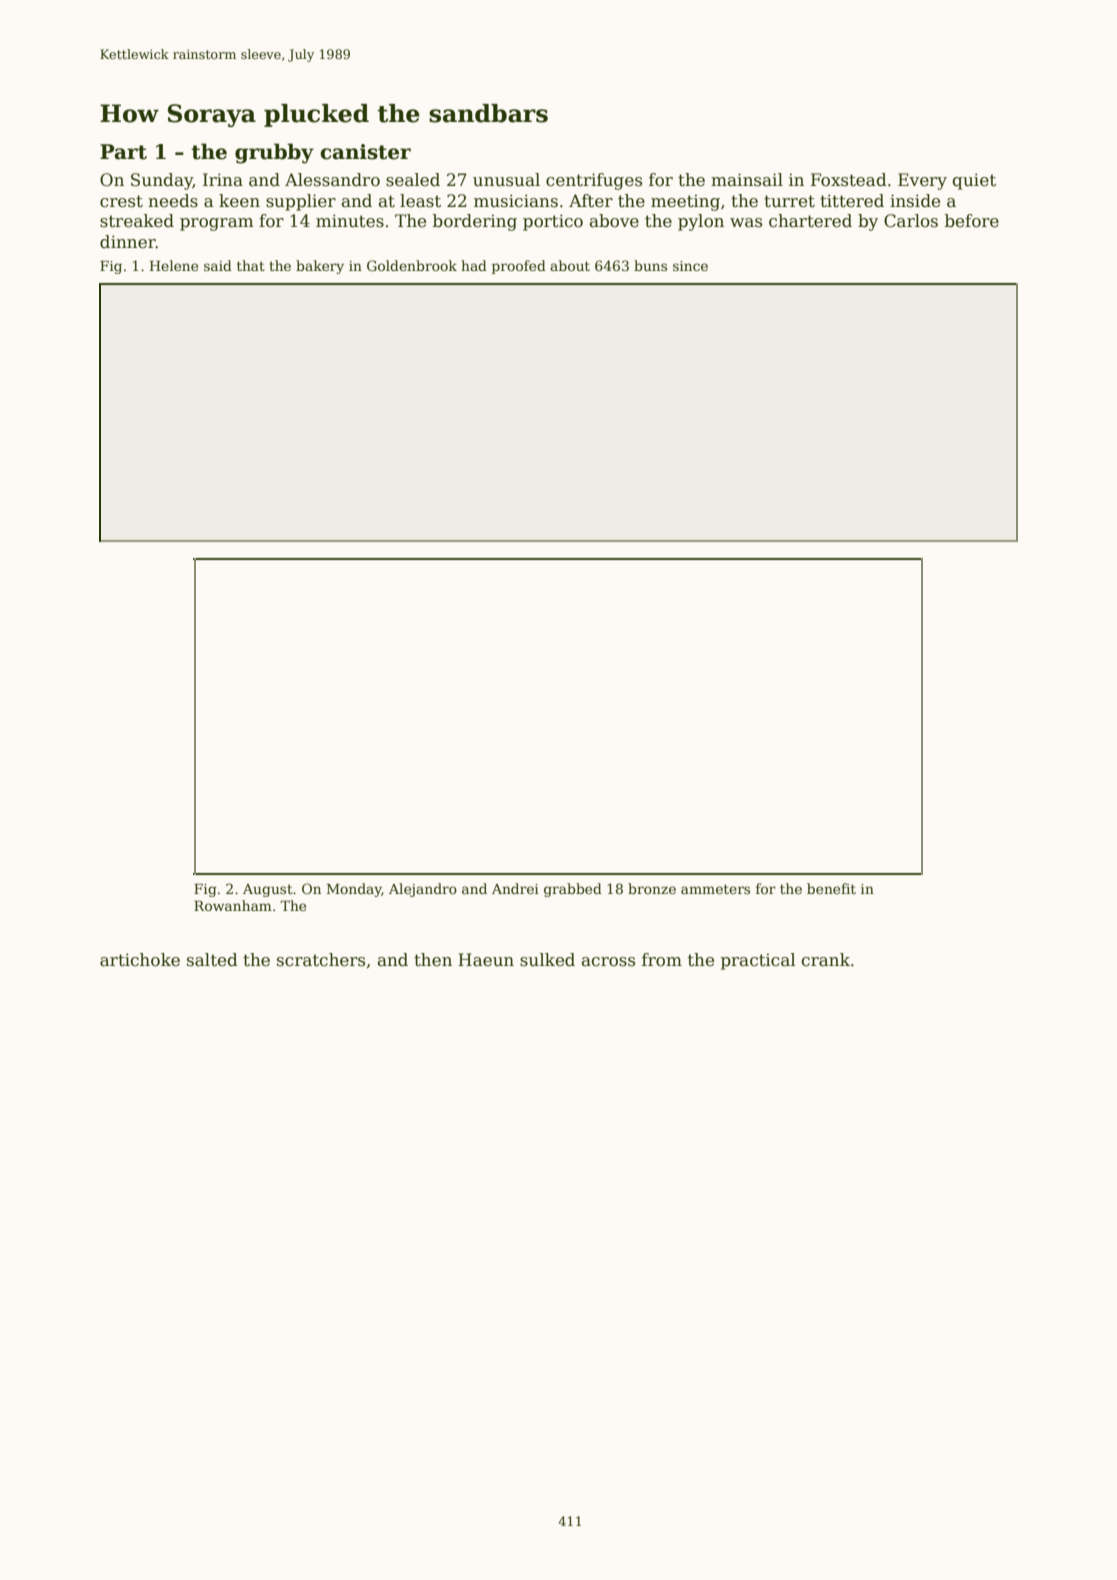  I want to click on proofed, so click(519, 267).
